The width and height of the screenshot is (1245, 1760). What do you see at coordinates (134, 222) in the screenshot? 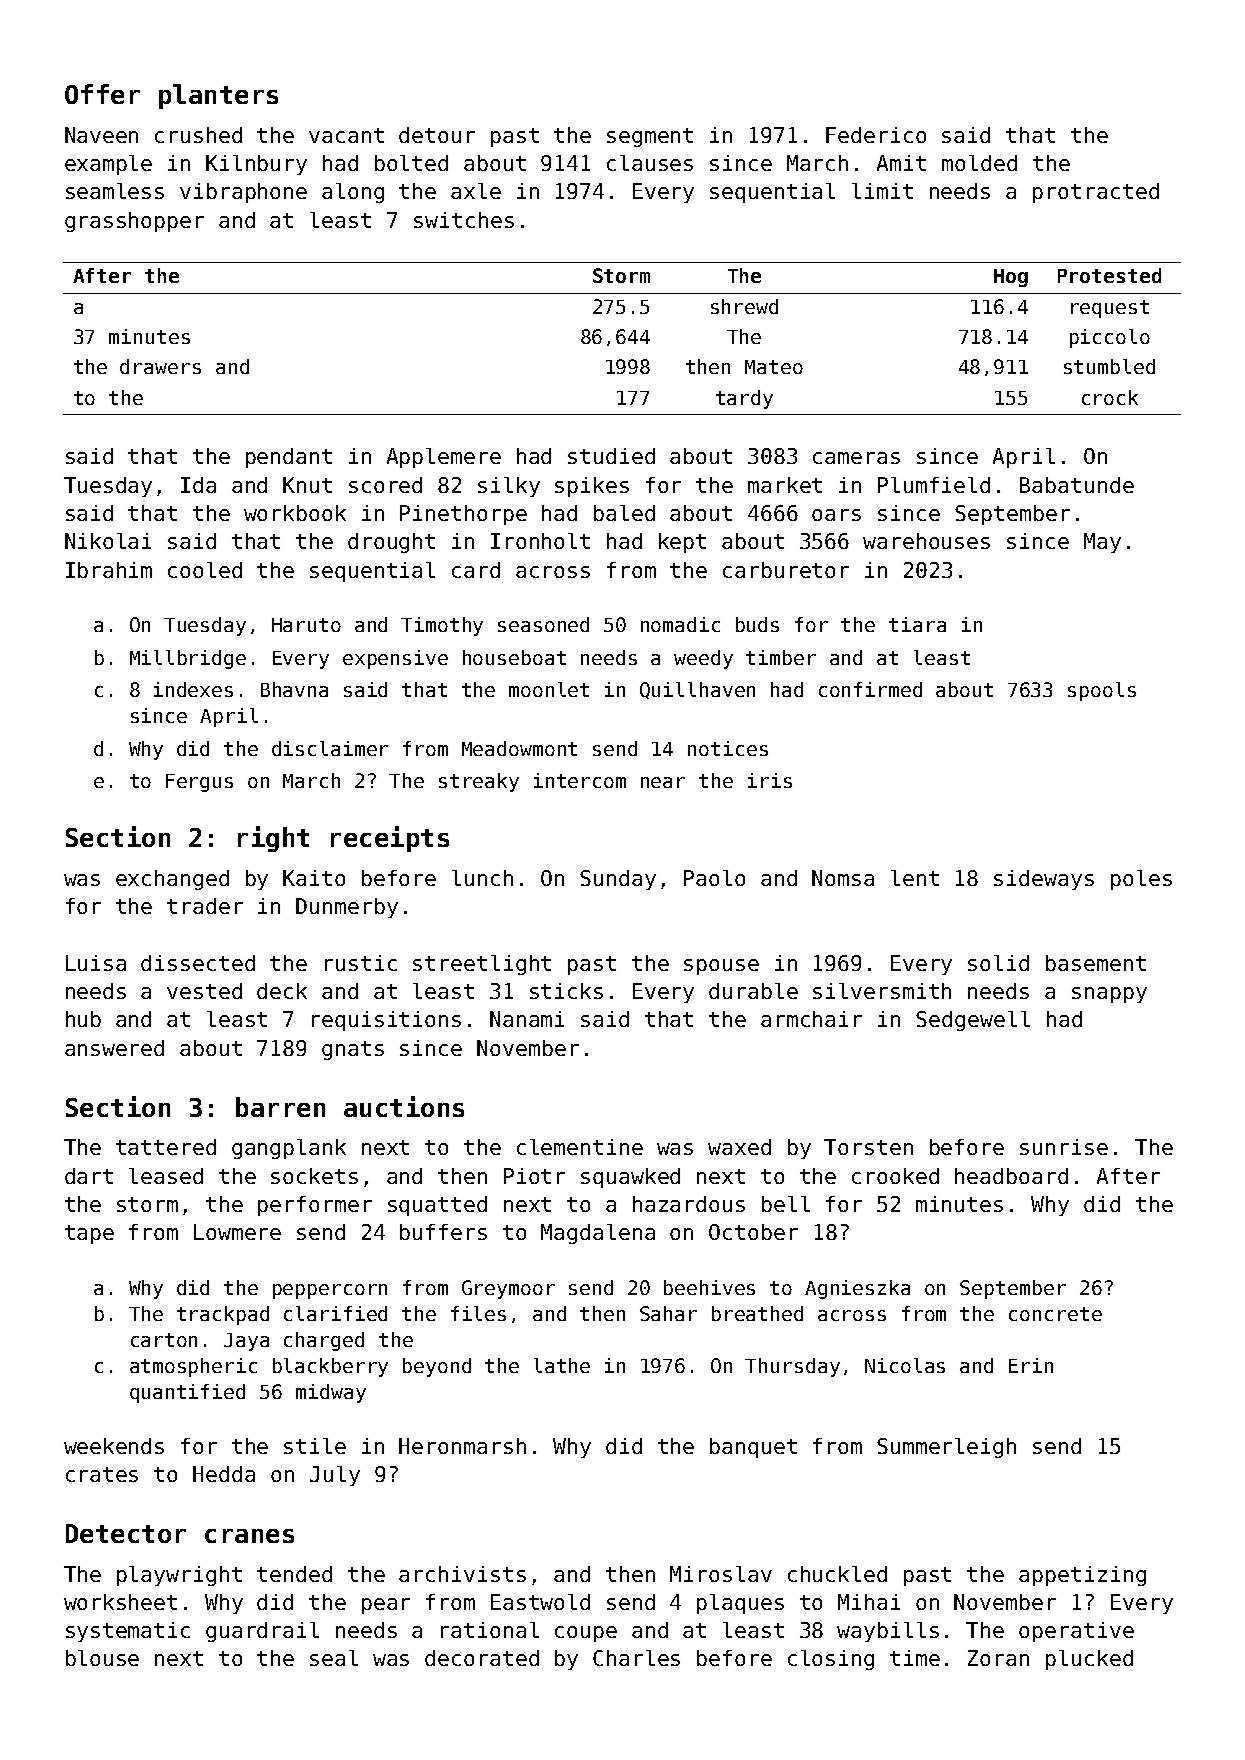
I see `grasshopper` at bounding box center [134, 222].
